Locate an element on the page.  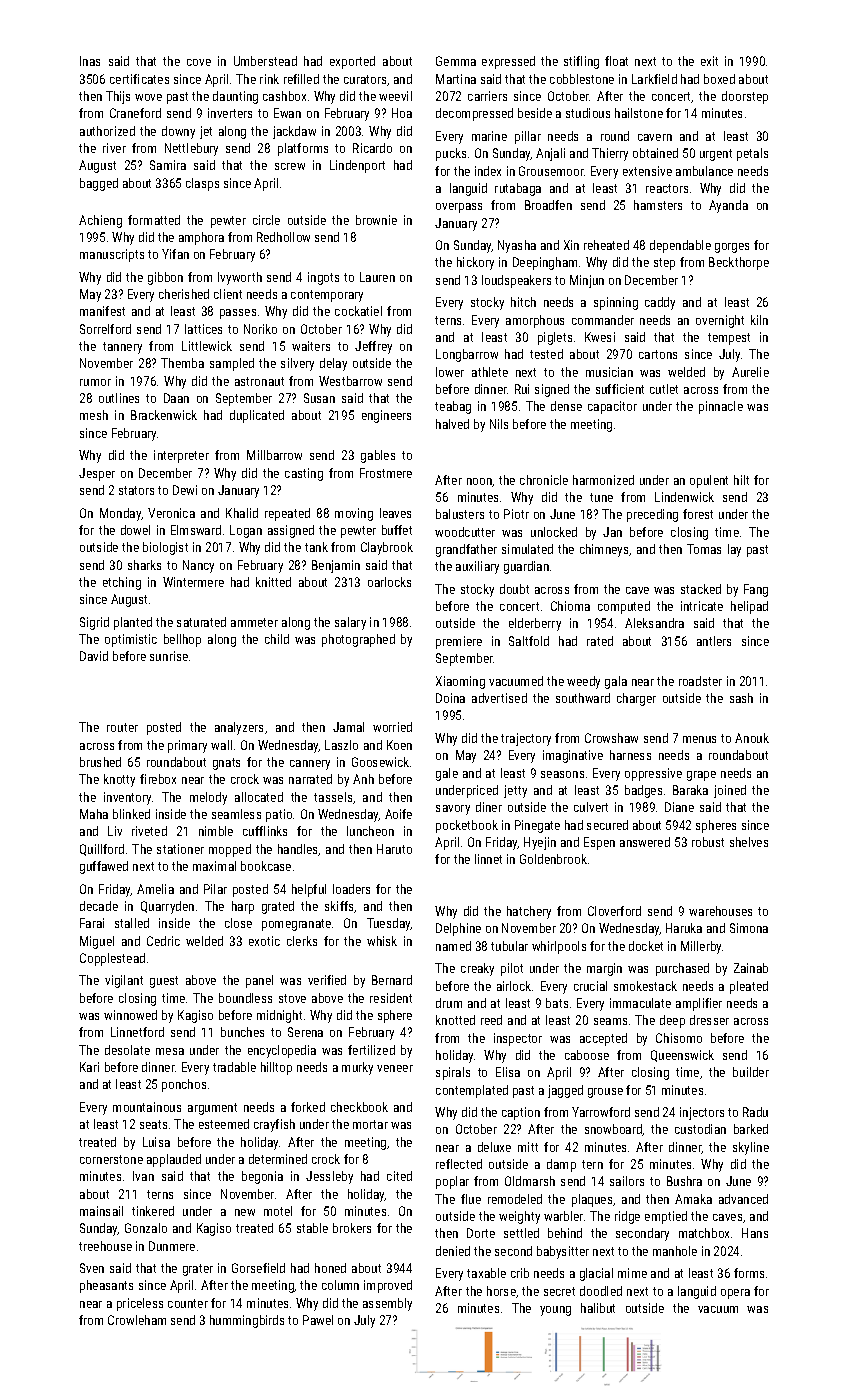
petals is located at coordinates (752, 154).
